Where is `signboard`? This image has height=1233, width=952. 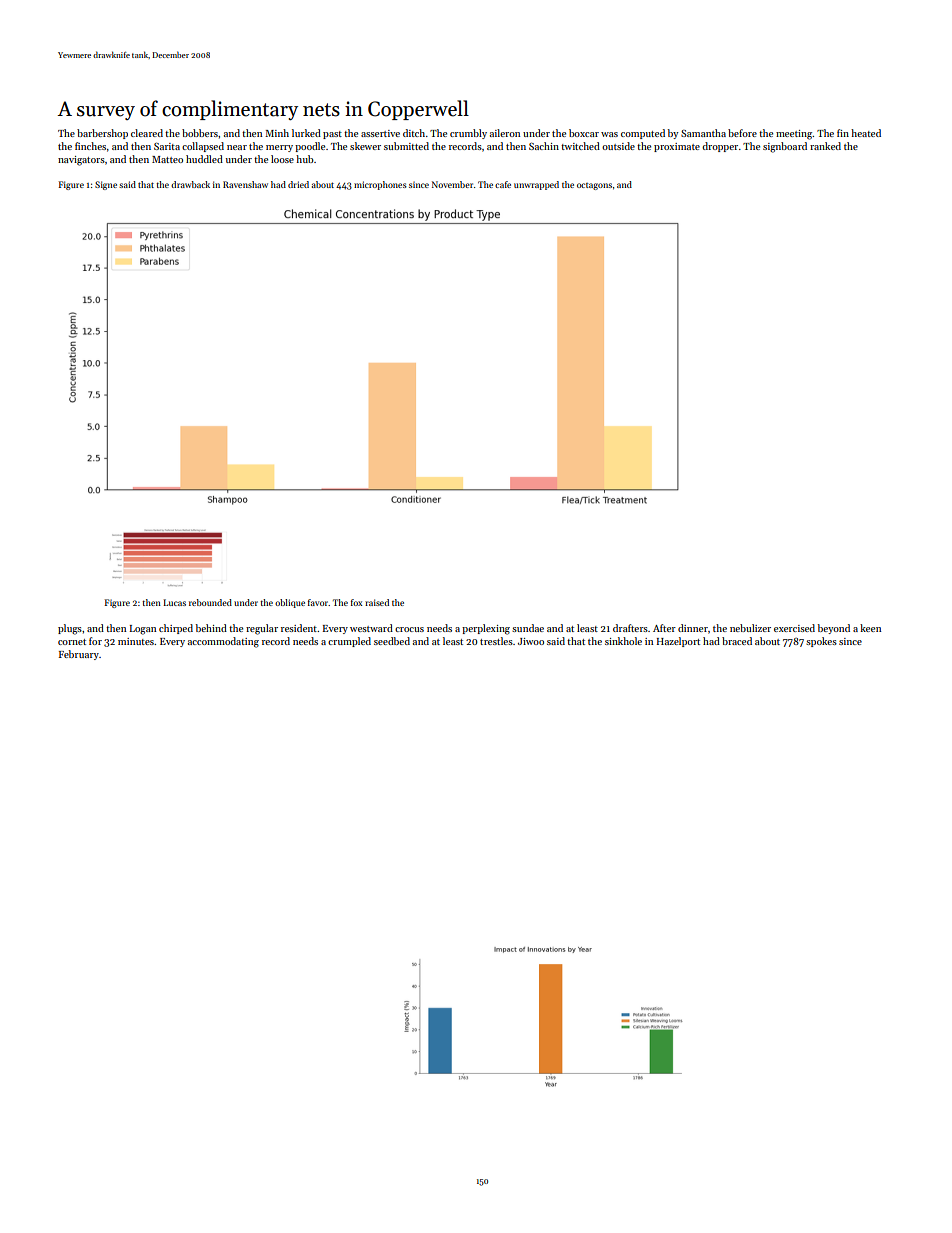
signboard is located at coordinates (785, 147).
